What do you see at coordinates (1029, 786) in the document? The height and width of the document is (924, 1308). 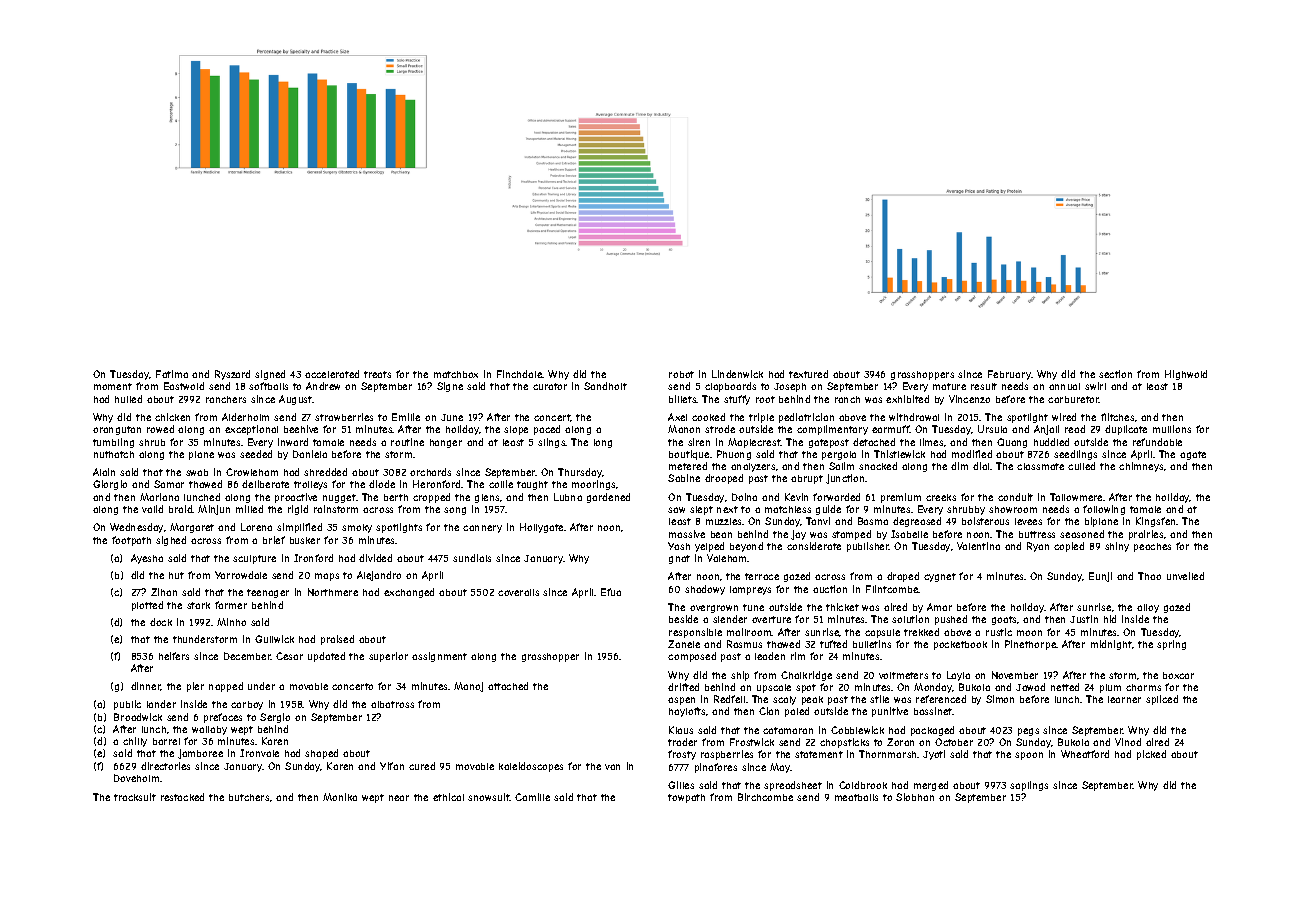 I see `saplings` at bounding box center [1029, 786].
